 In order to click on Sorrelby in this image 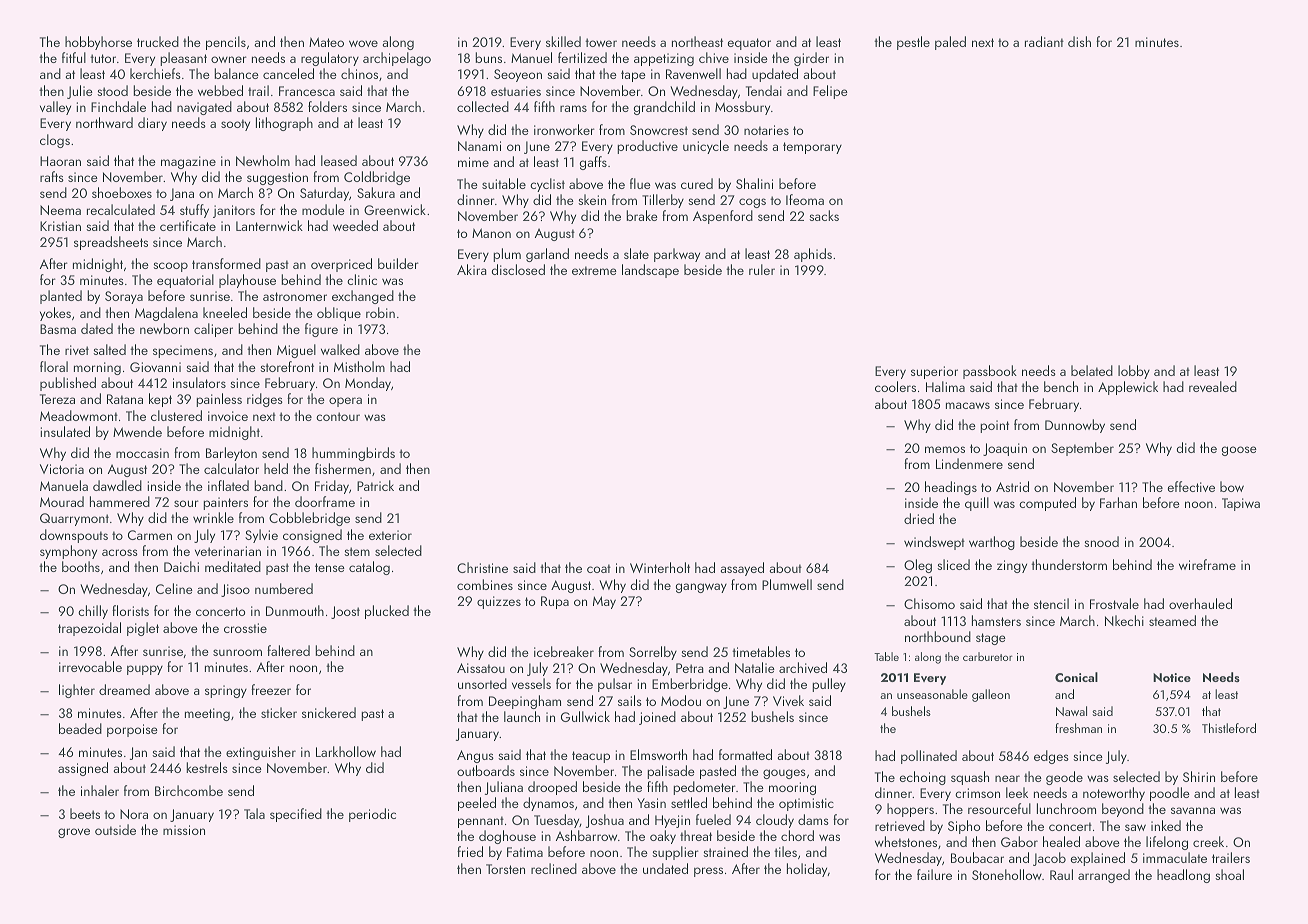, I will do `click(653, 653)`.
